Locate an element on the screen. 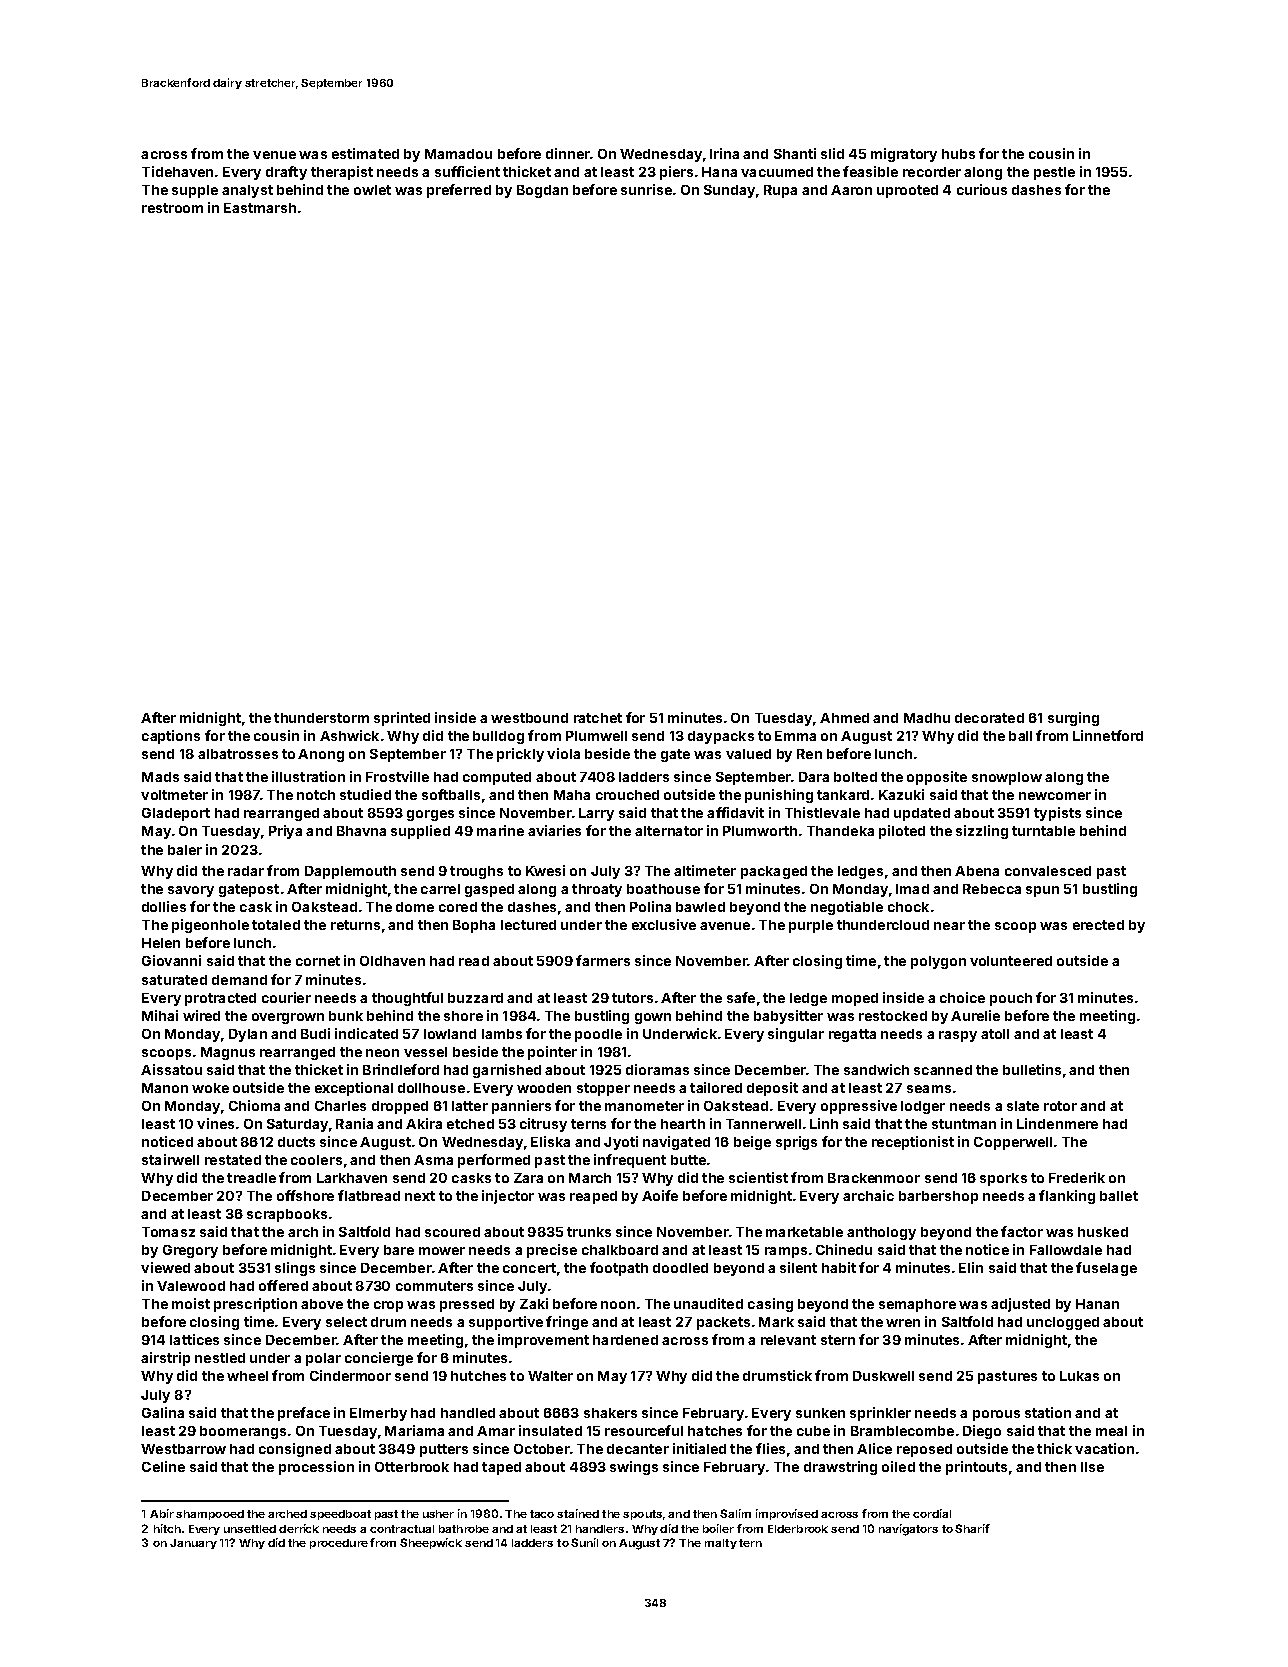 The width and height of the screenshot is (1288, 1667). handlers is located at coordinates (600, 1529).
